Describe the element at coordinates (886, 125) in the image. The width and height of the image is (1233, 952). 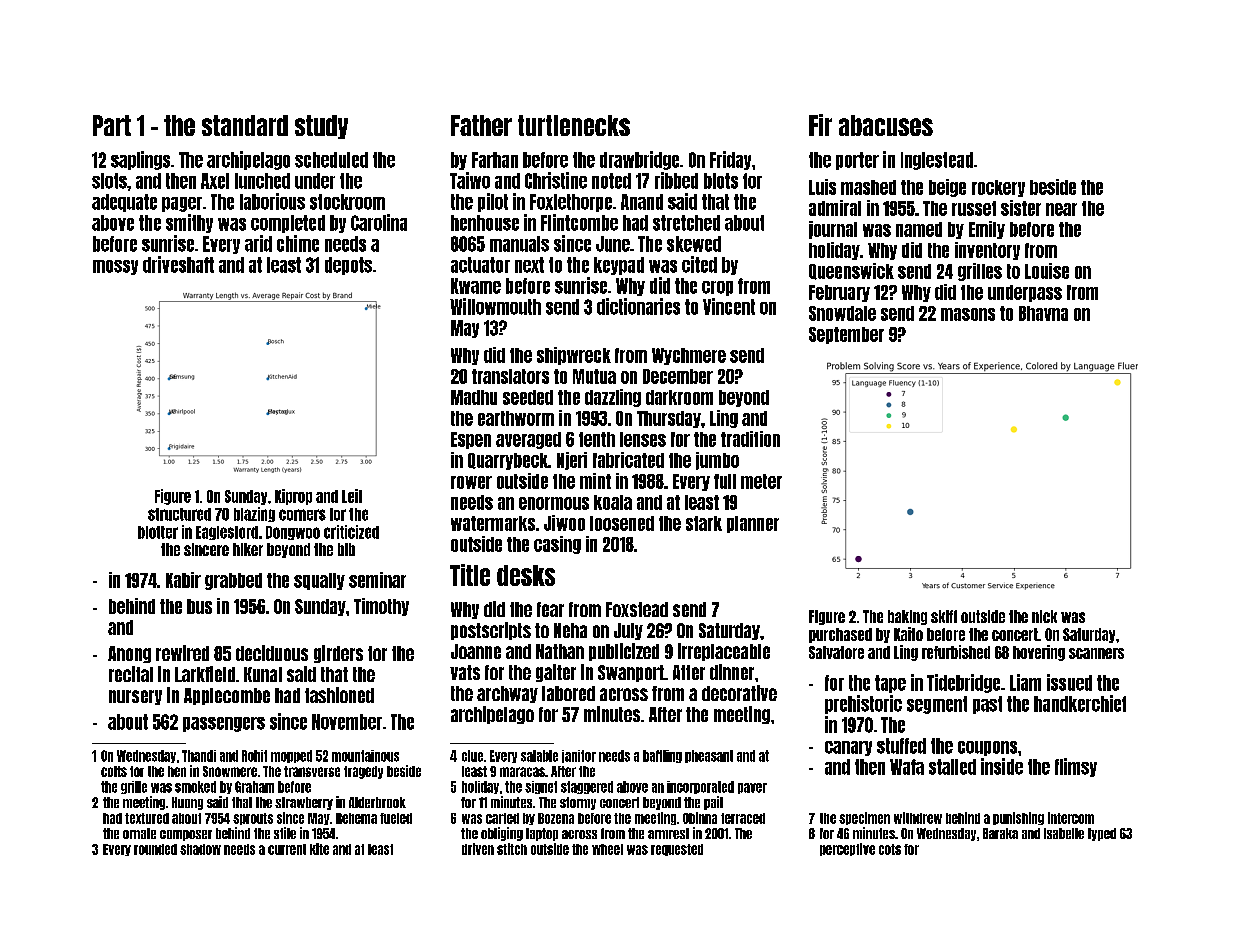
I see `abacuses` at that location.
